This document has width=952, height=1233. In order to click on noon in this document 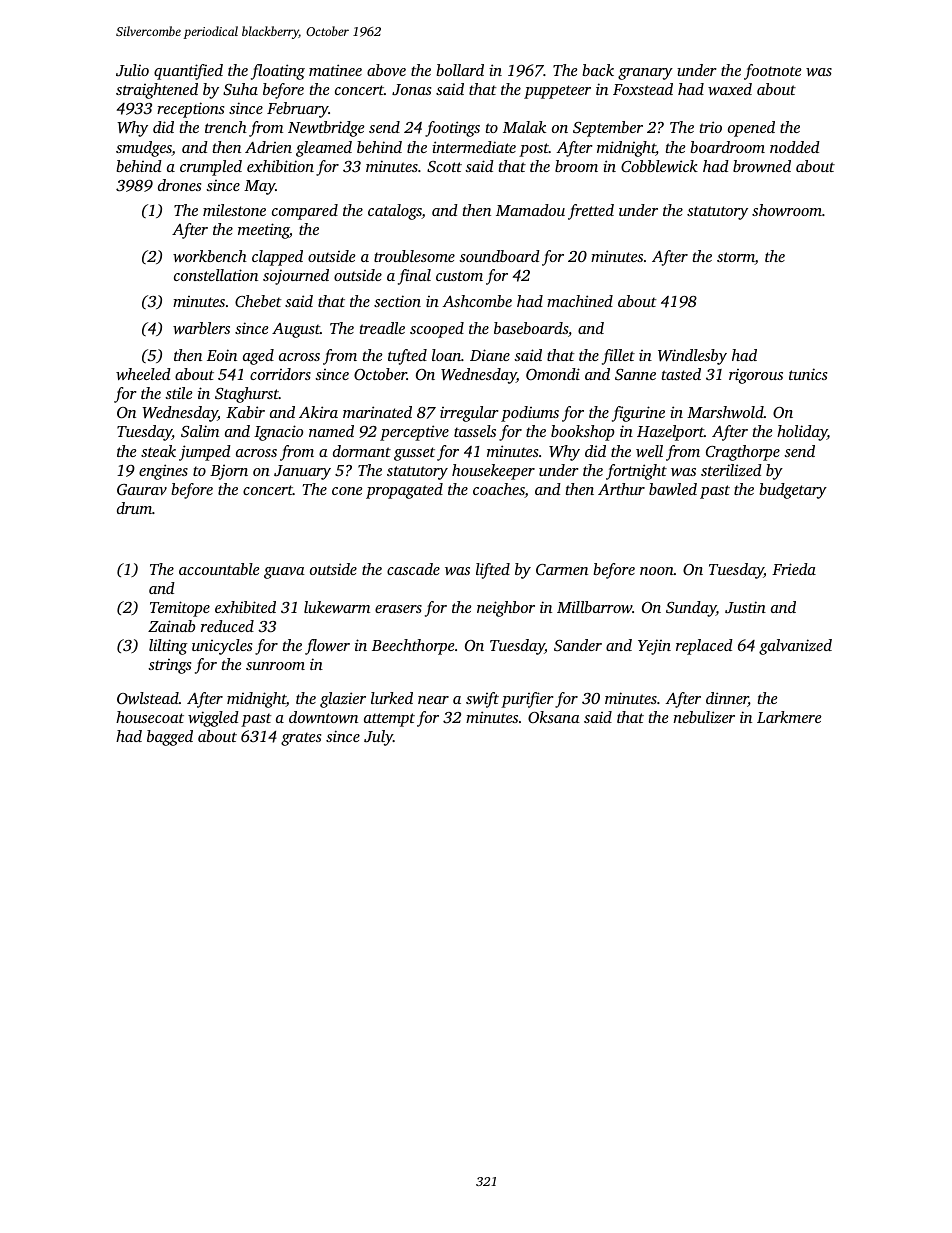, I will do `click(657, 571)`.
